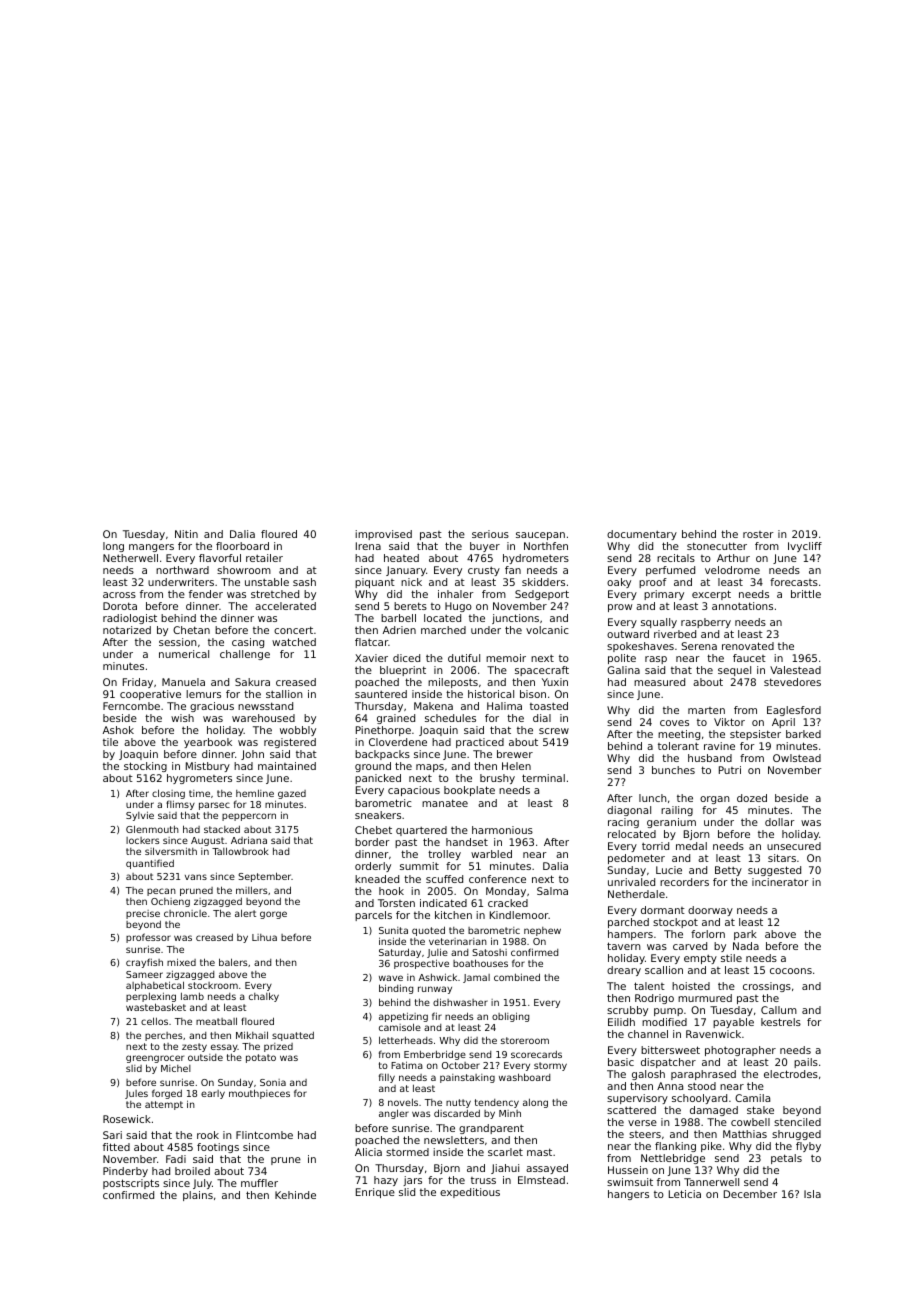  What do you see at coordinates (143, 914) in the screenshot?
I see `precise` at bounding box center [143, 914].
